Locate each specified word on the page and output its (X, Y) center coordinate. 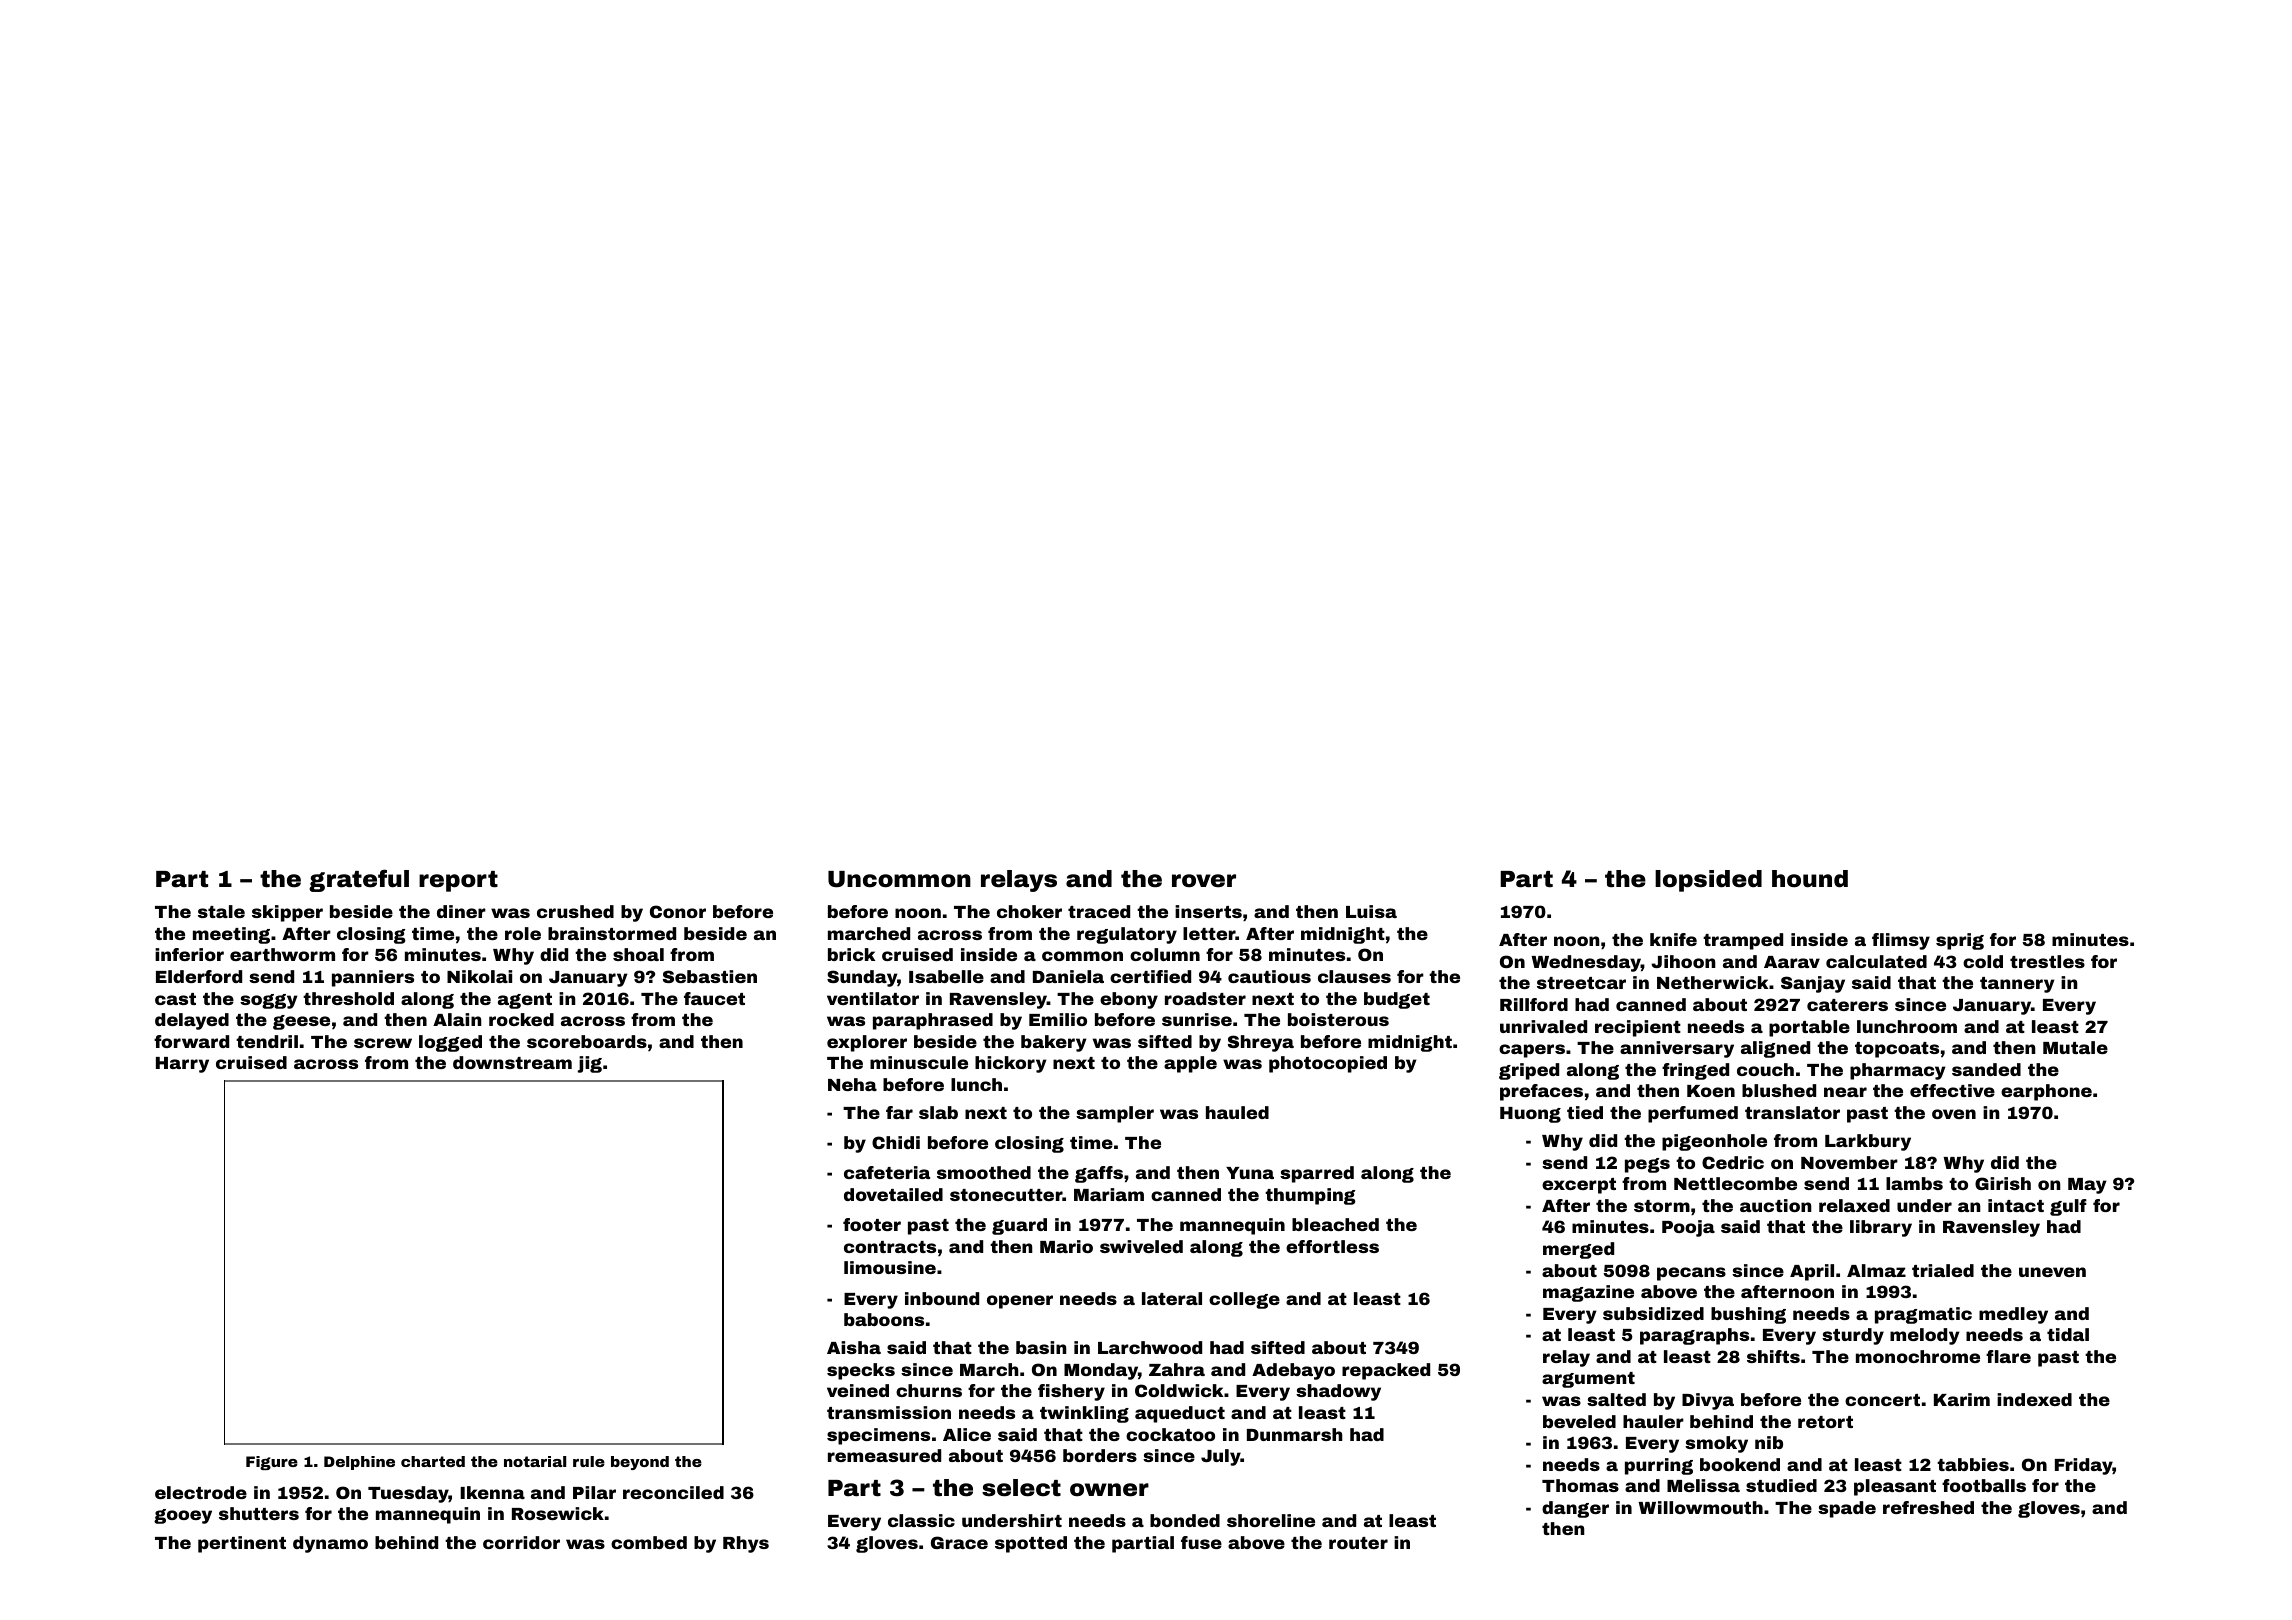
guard (1019, 1226)
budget (1397, 1000)
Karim (1962, 1399)
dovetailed (893, 1194)
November (1849, 1162)
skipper (287, 913)
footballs (1984, 1485)
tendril (267, 1041)
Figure (272, 1463)
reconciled (673, 1492)
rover (1204, 881)
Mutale (2075, 1047)
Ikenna (492, 1492)
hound (1810, 879)
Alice (967, 1434)
